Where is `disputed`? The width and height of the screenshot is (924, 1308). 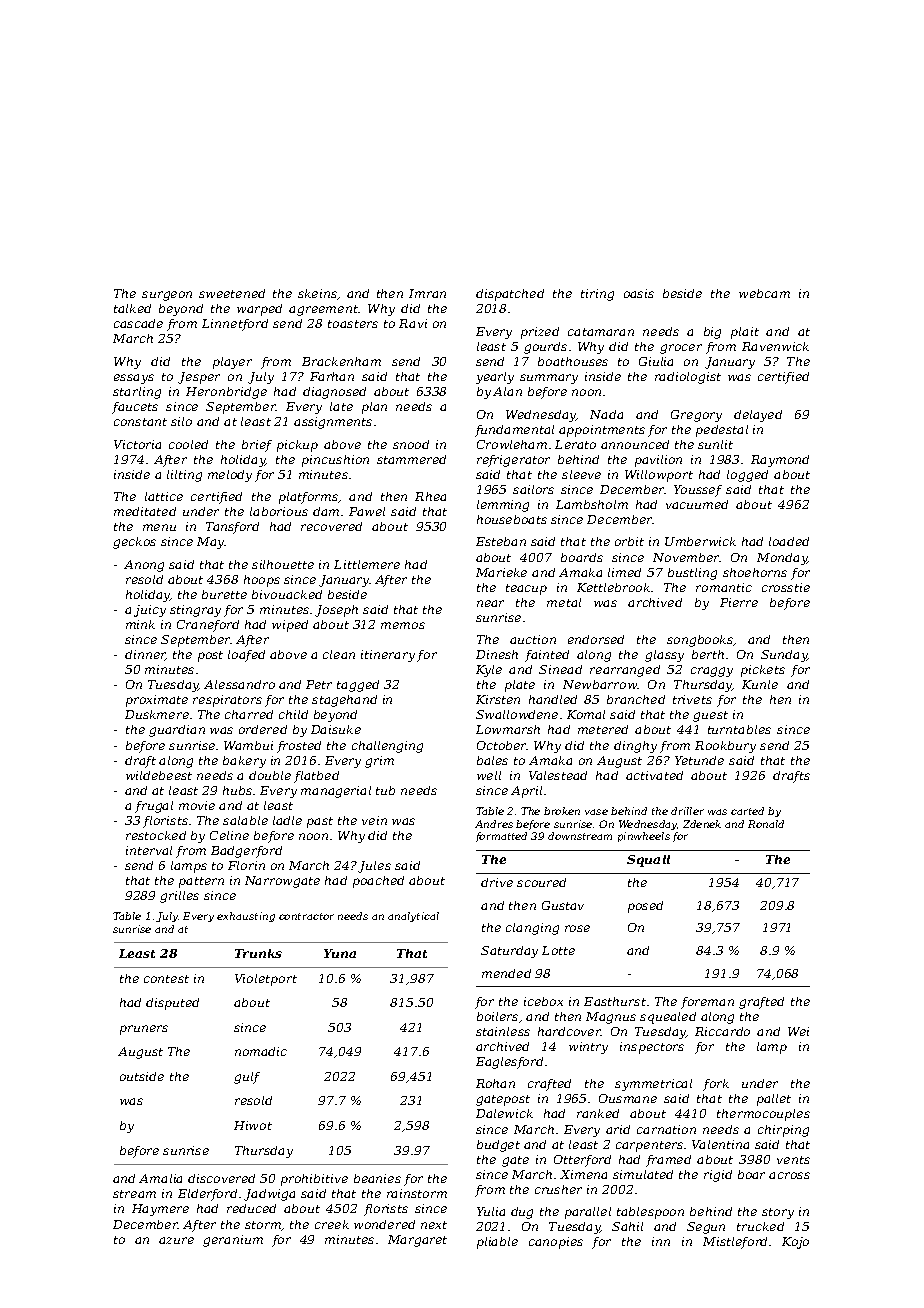 disputed is located at coordinates (172, 1004).
